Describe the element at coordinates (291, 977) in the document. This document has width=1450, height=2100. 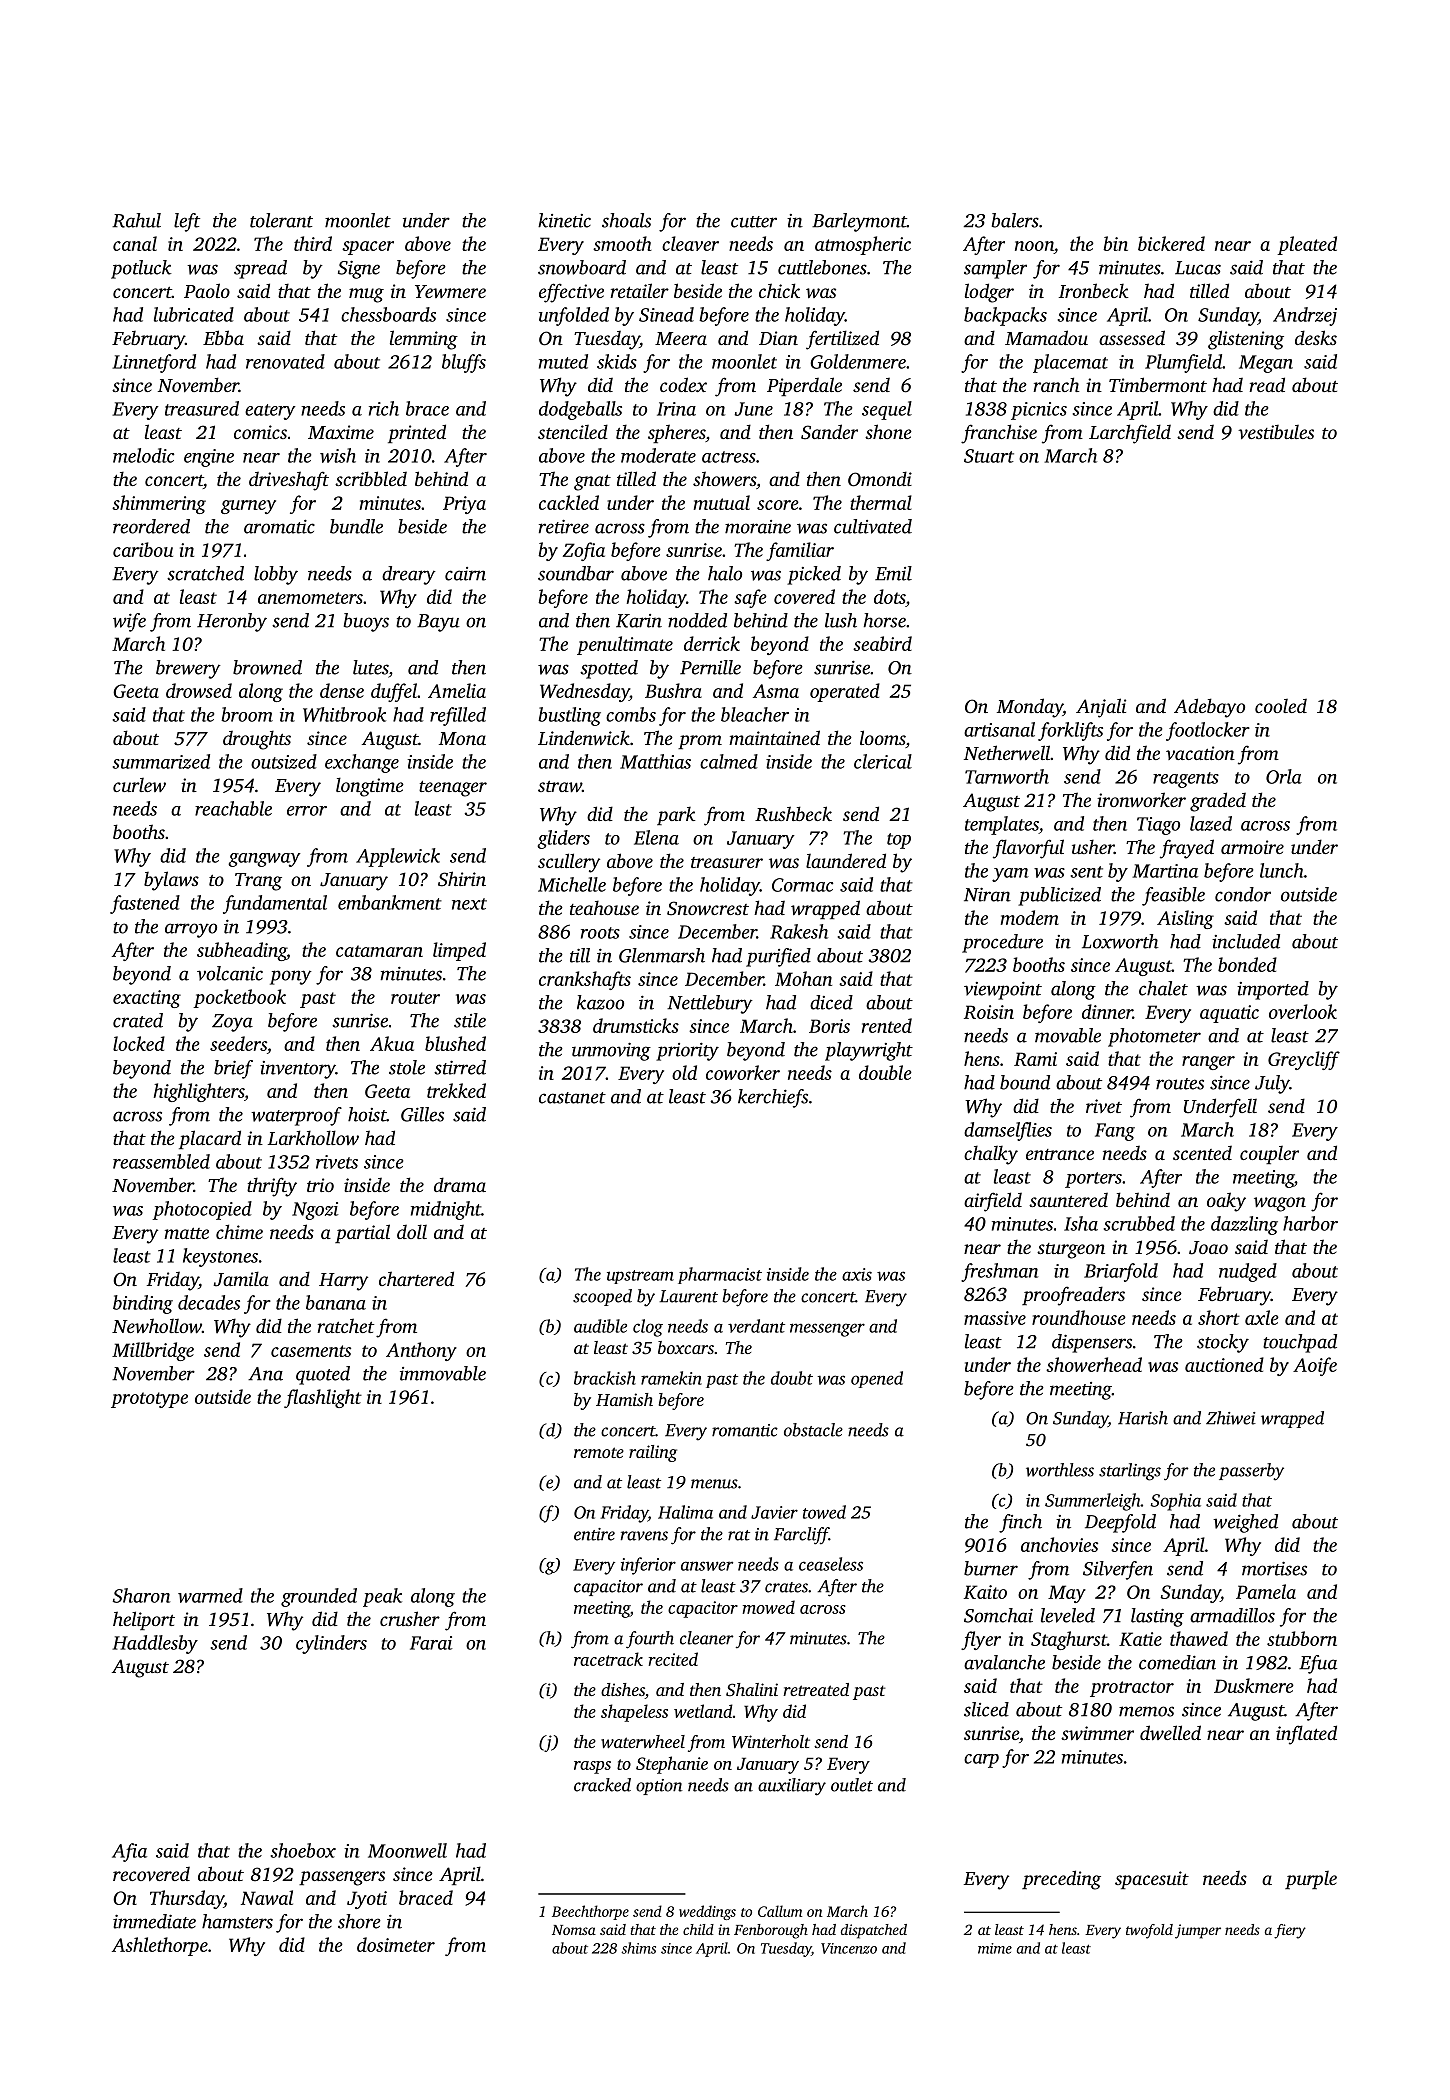
I see `pony` at that location.
